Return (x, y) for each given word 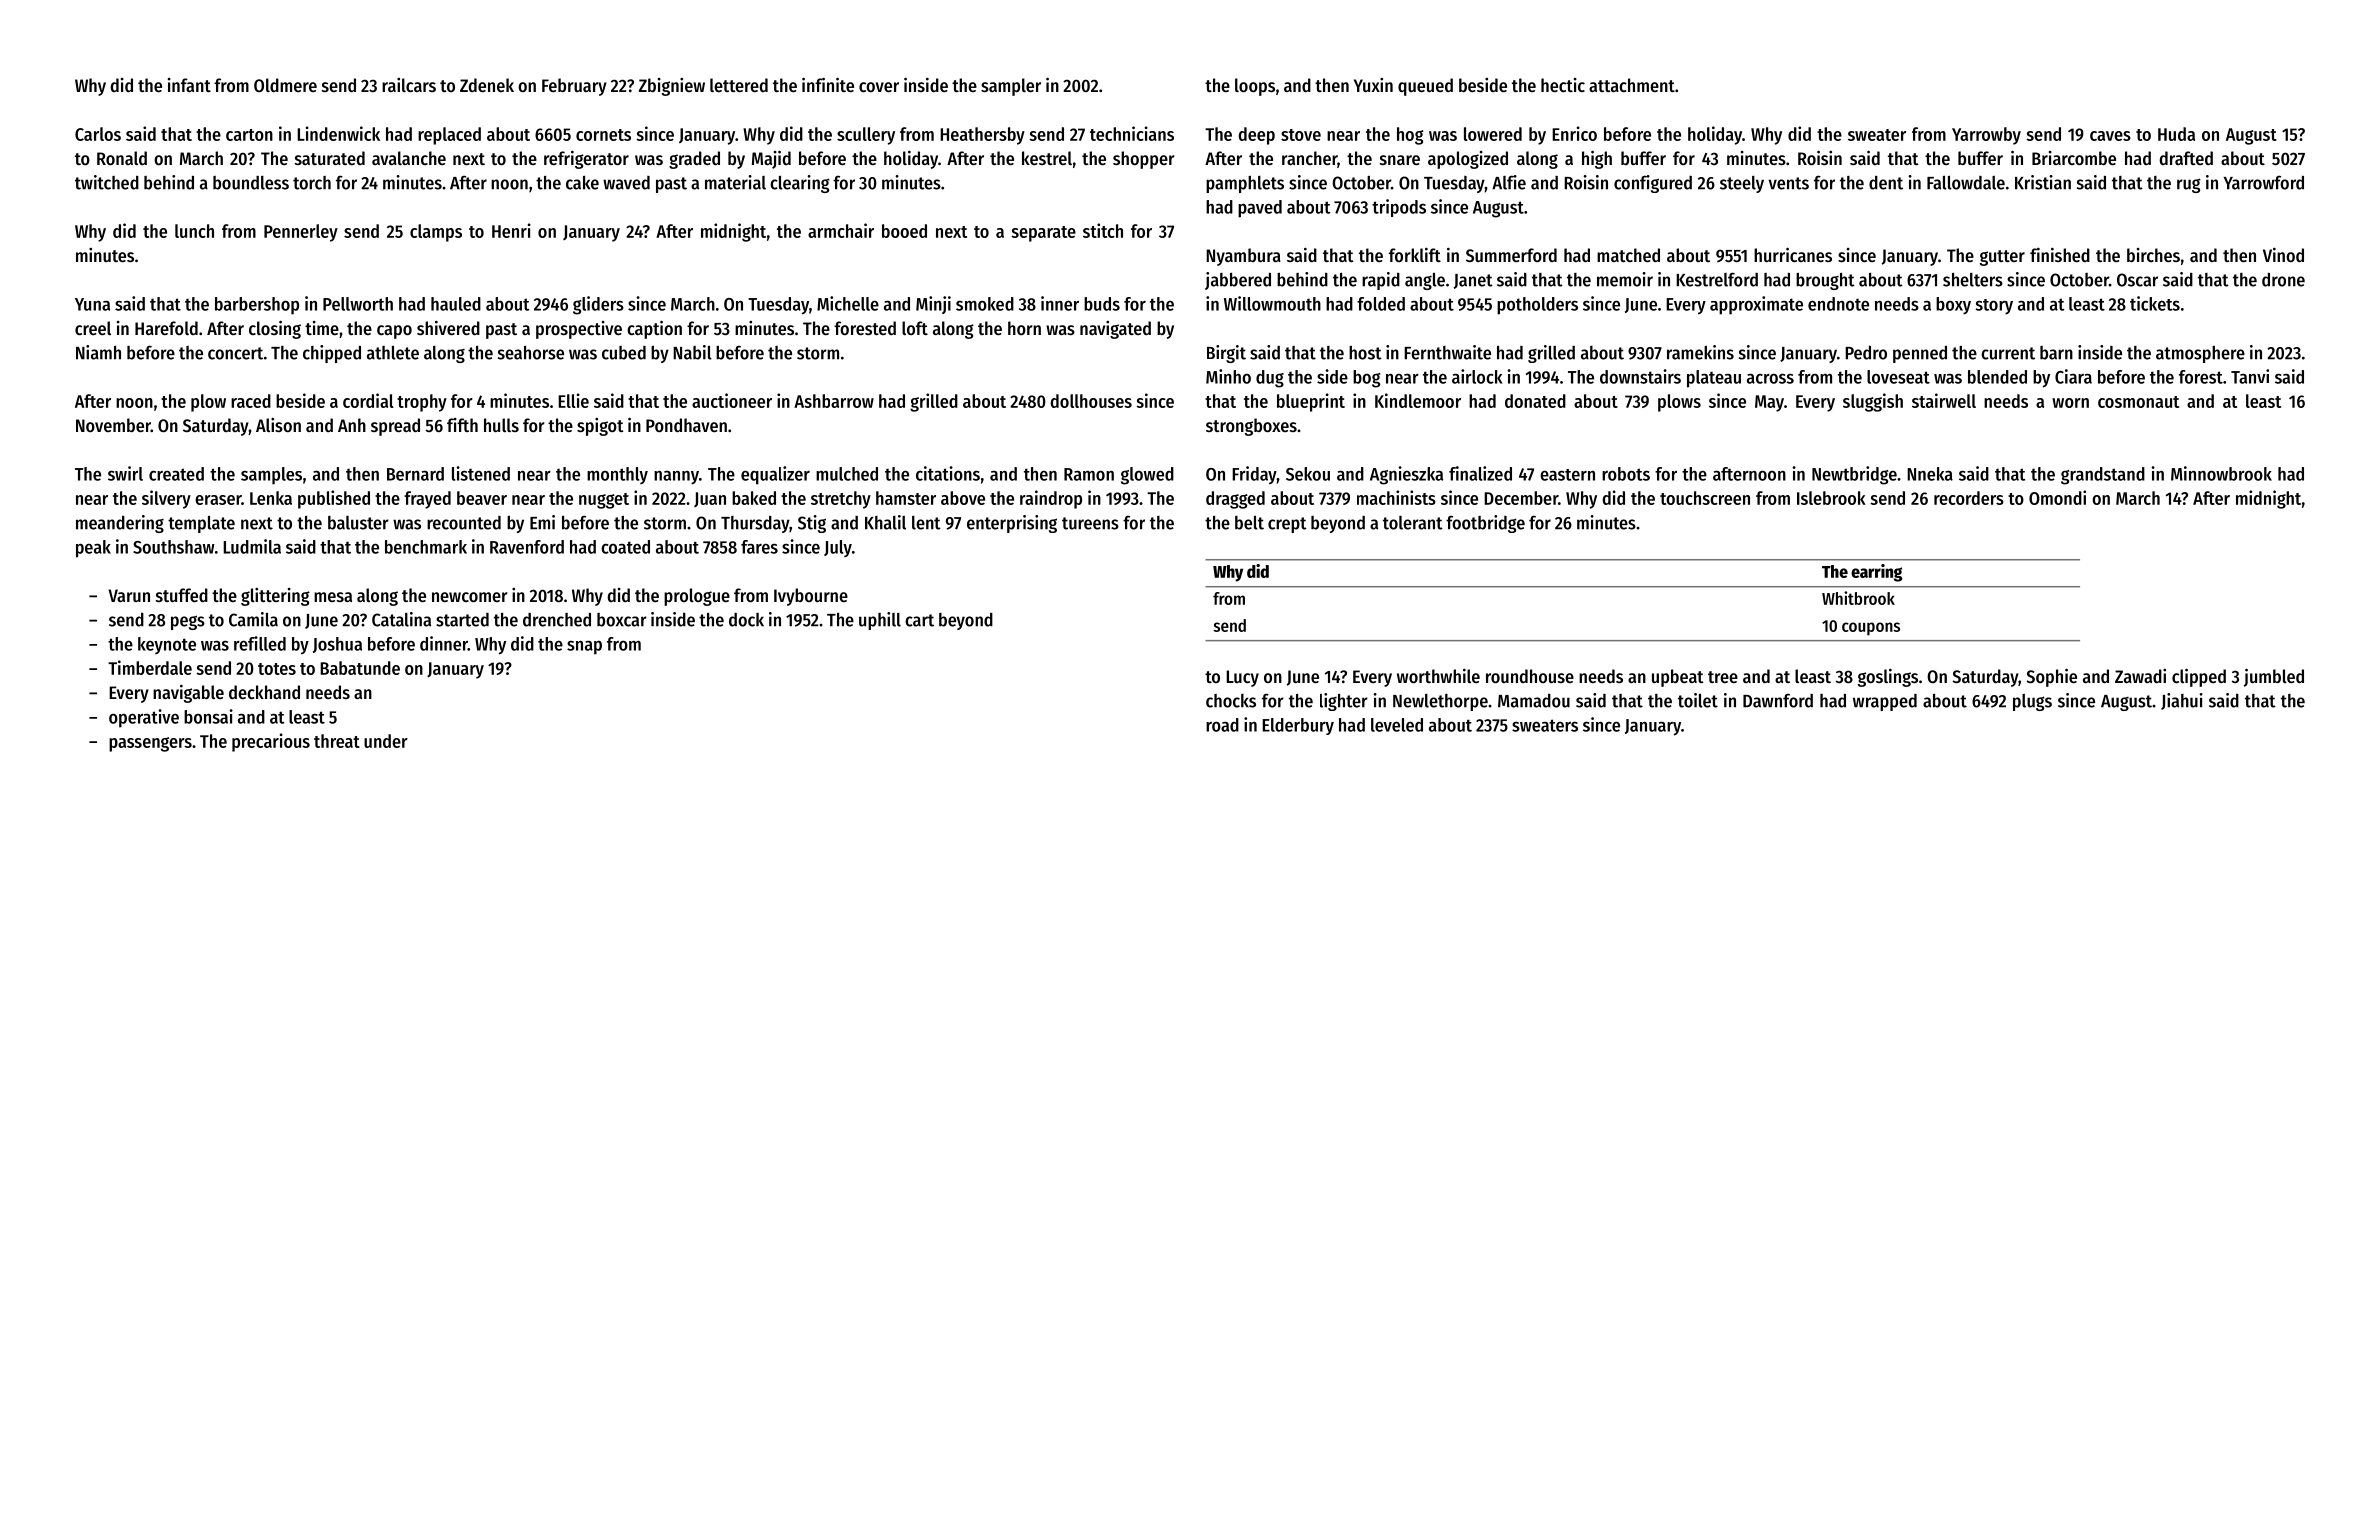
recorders (1969, 498)
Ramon (1089, 474)
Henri (511, 230)
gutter (2002, 258)
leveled (1397, 725)
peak (93, 549)
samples (271, 476)
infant (189, 85)
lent (926, 523)
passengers (150, 744)
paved (1260, 209)
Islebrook (1831, 498)
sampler (1011, 87)
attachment (1632, 85)
